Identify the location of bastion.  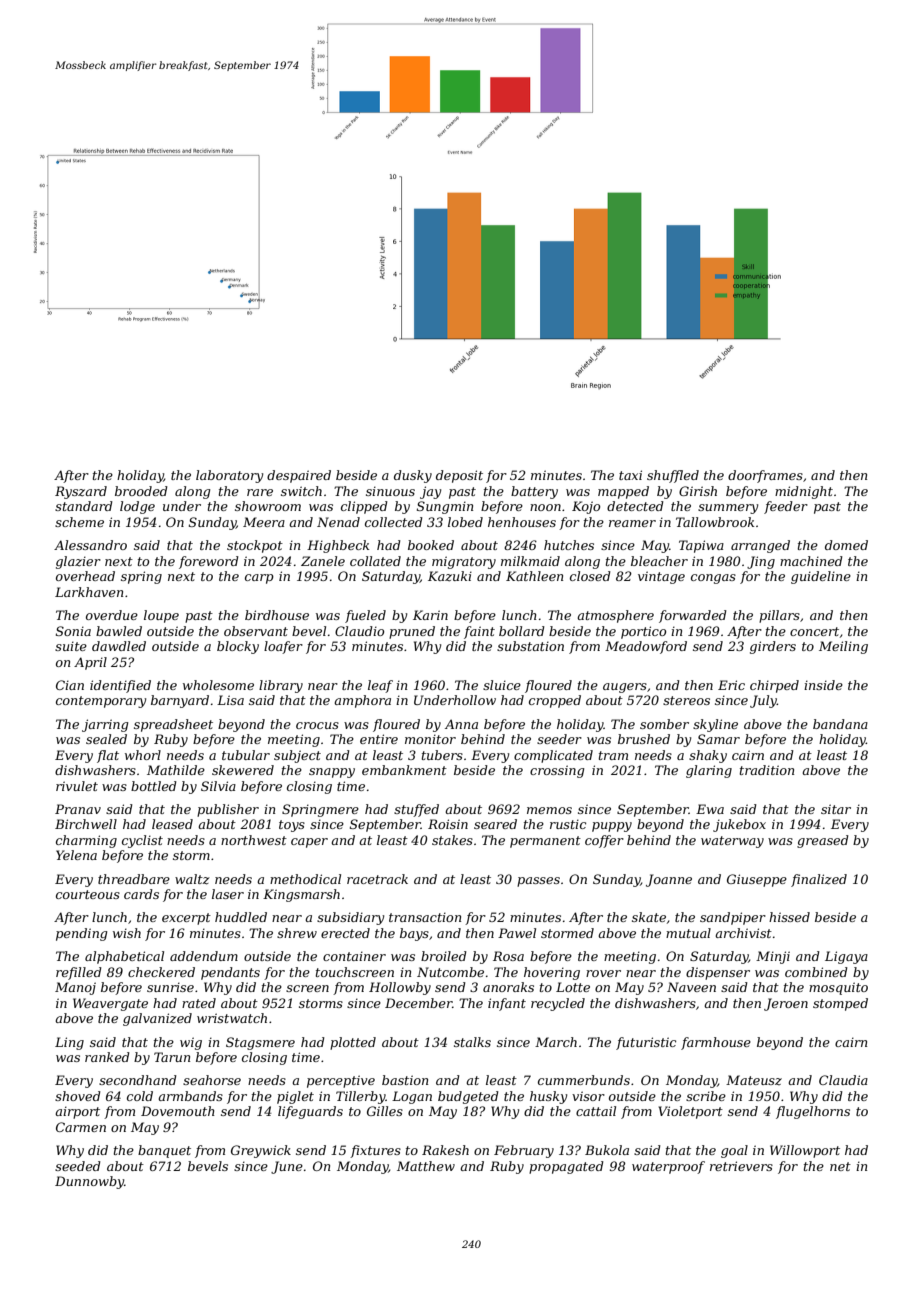
(405, 1080).
